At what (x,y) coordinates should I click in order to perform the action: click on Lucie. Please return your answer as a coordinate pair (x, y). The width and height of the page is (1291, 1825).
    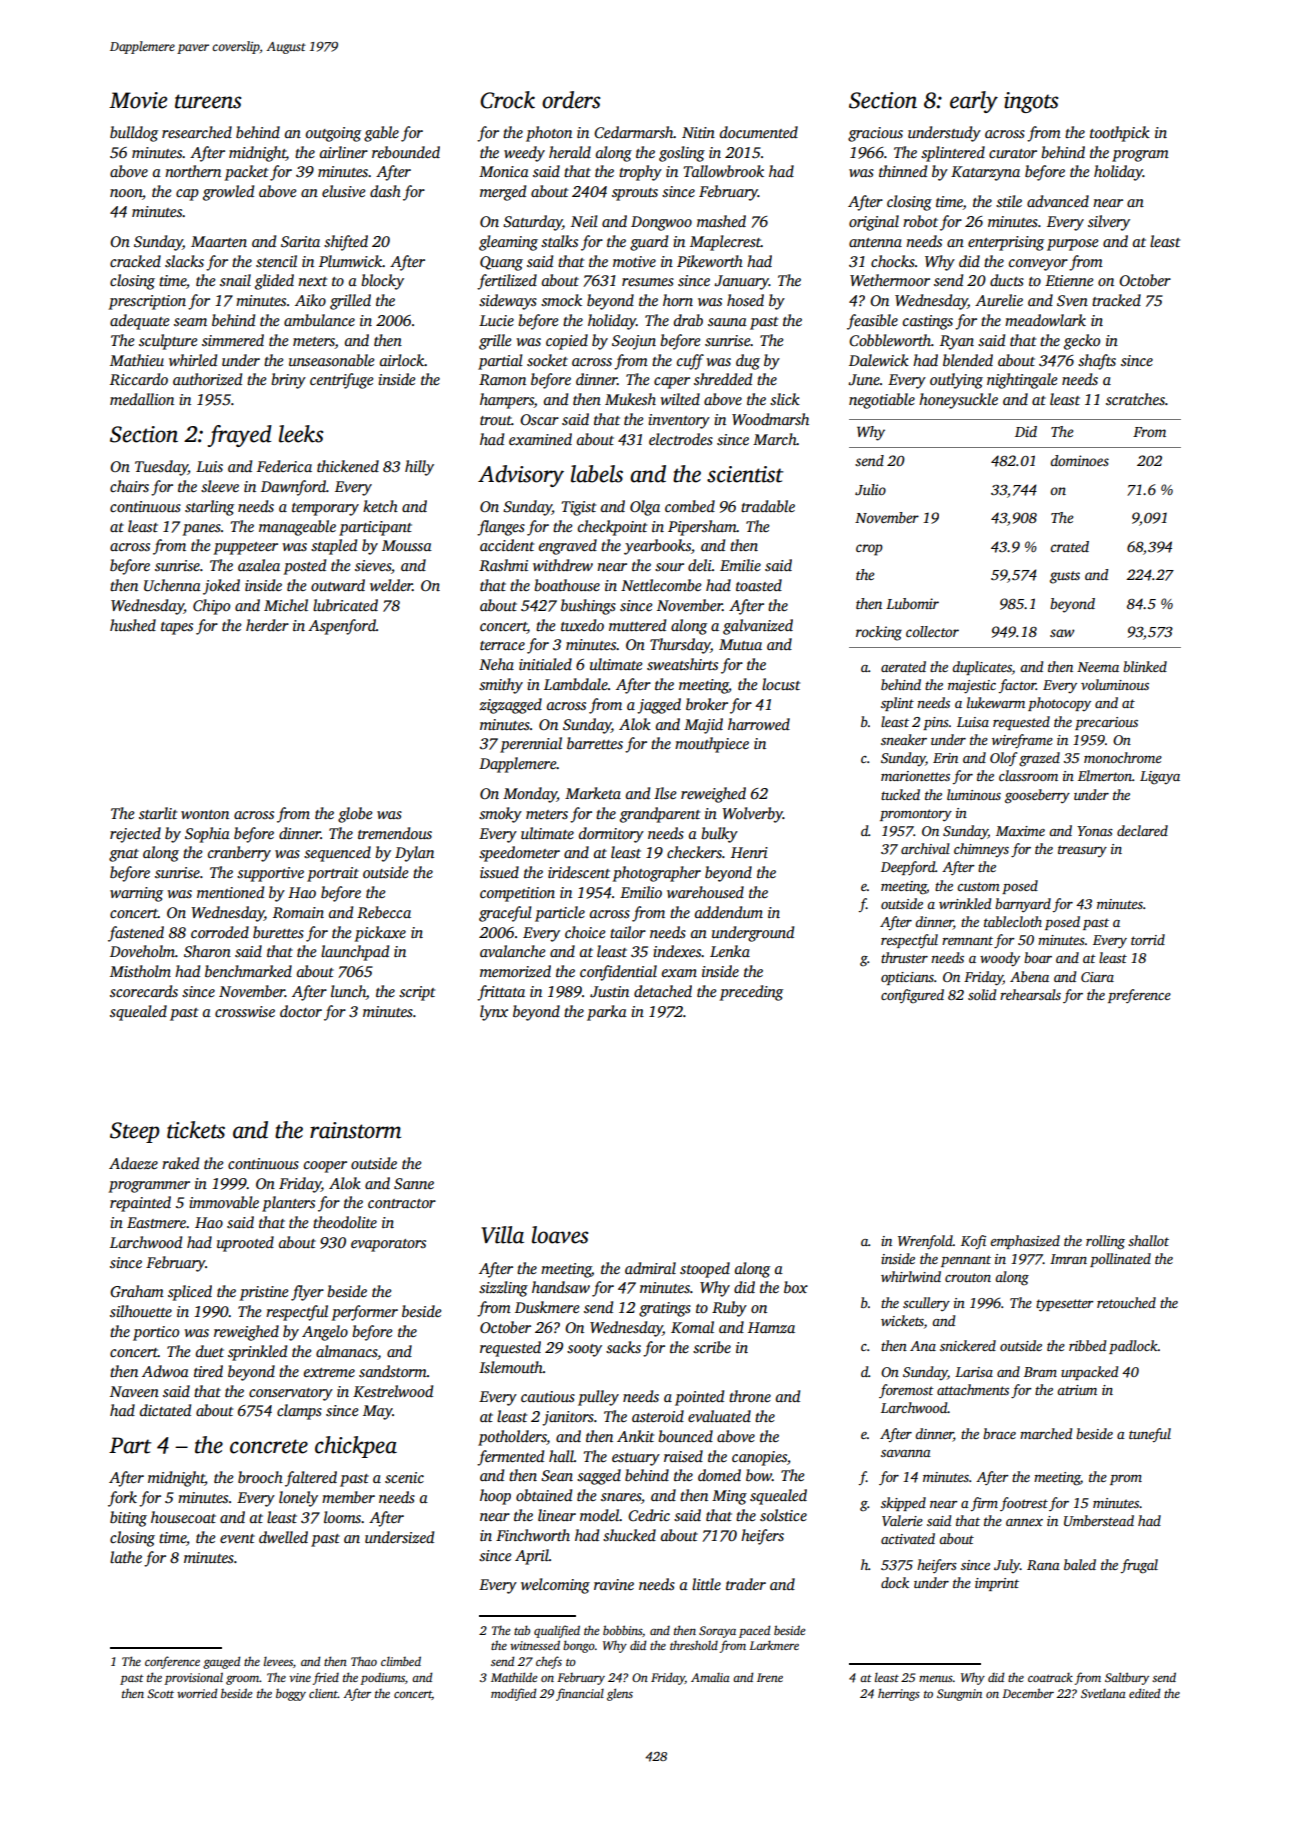
    Looking at the image, I should click on (496, 320).
